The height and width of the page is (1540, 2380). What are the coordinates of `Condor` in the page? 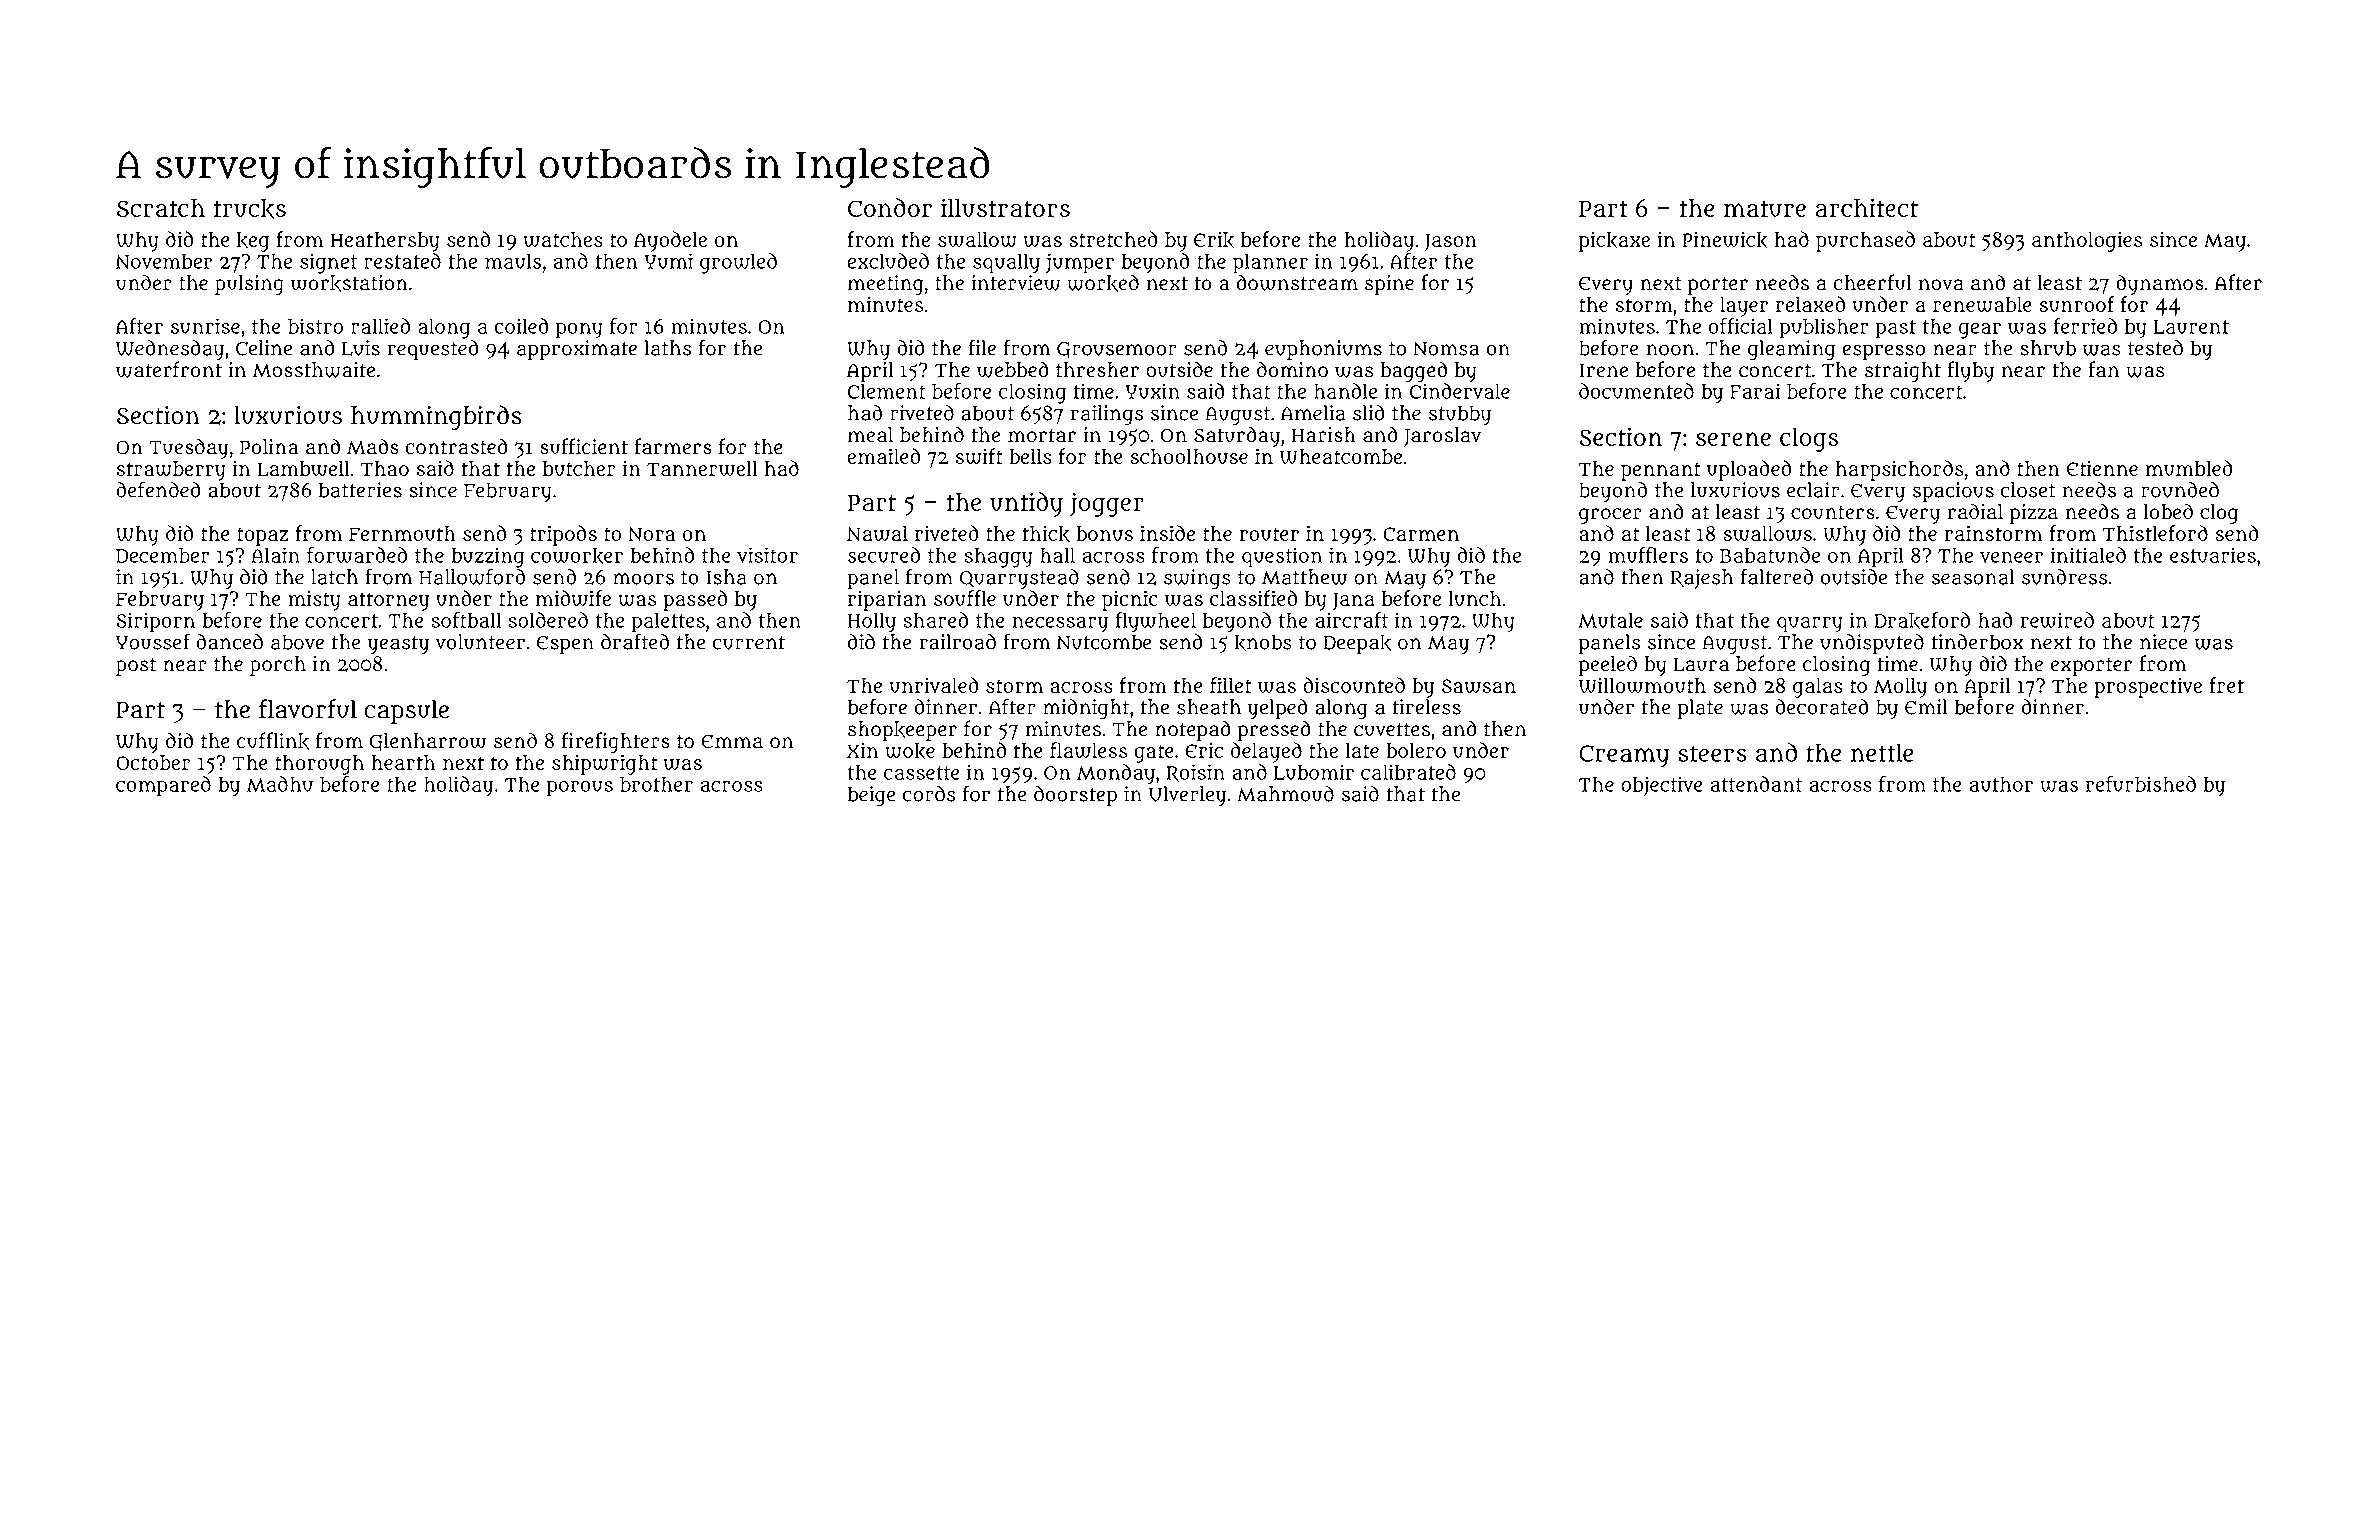 It's located at (890, 207).
